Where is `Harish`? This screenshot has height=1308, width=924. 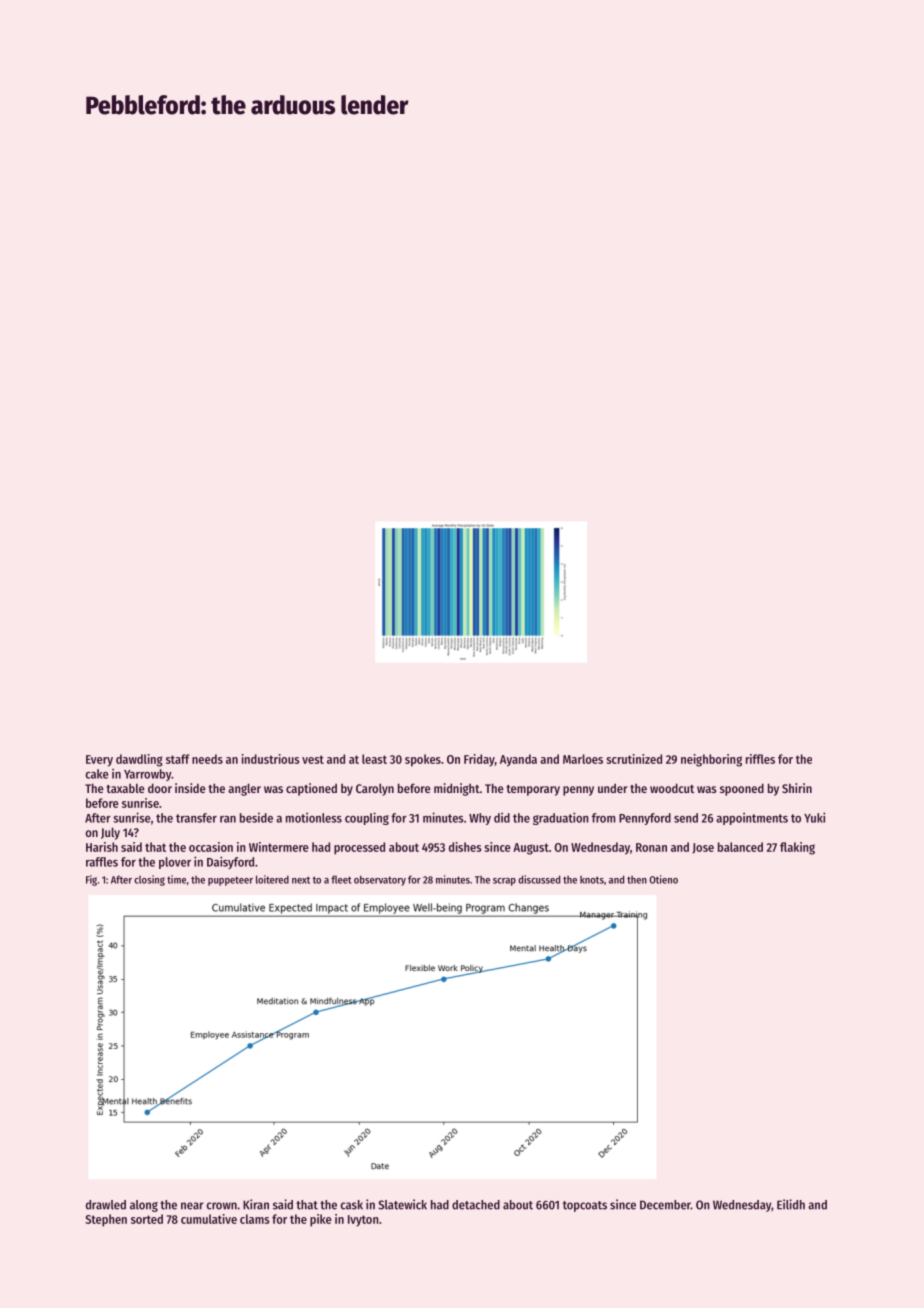
Harish is located at coordinates (102, 847).
